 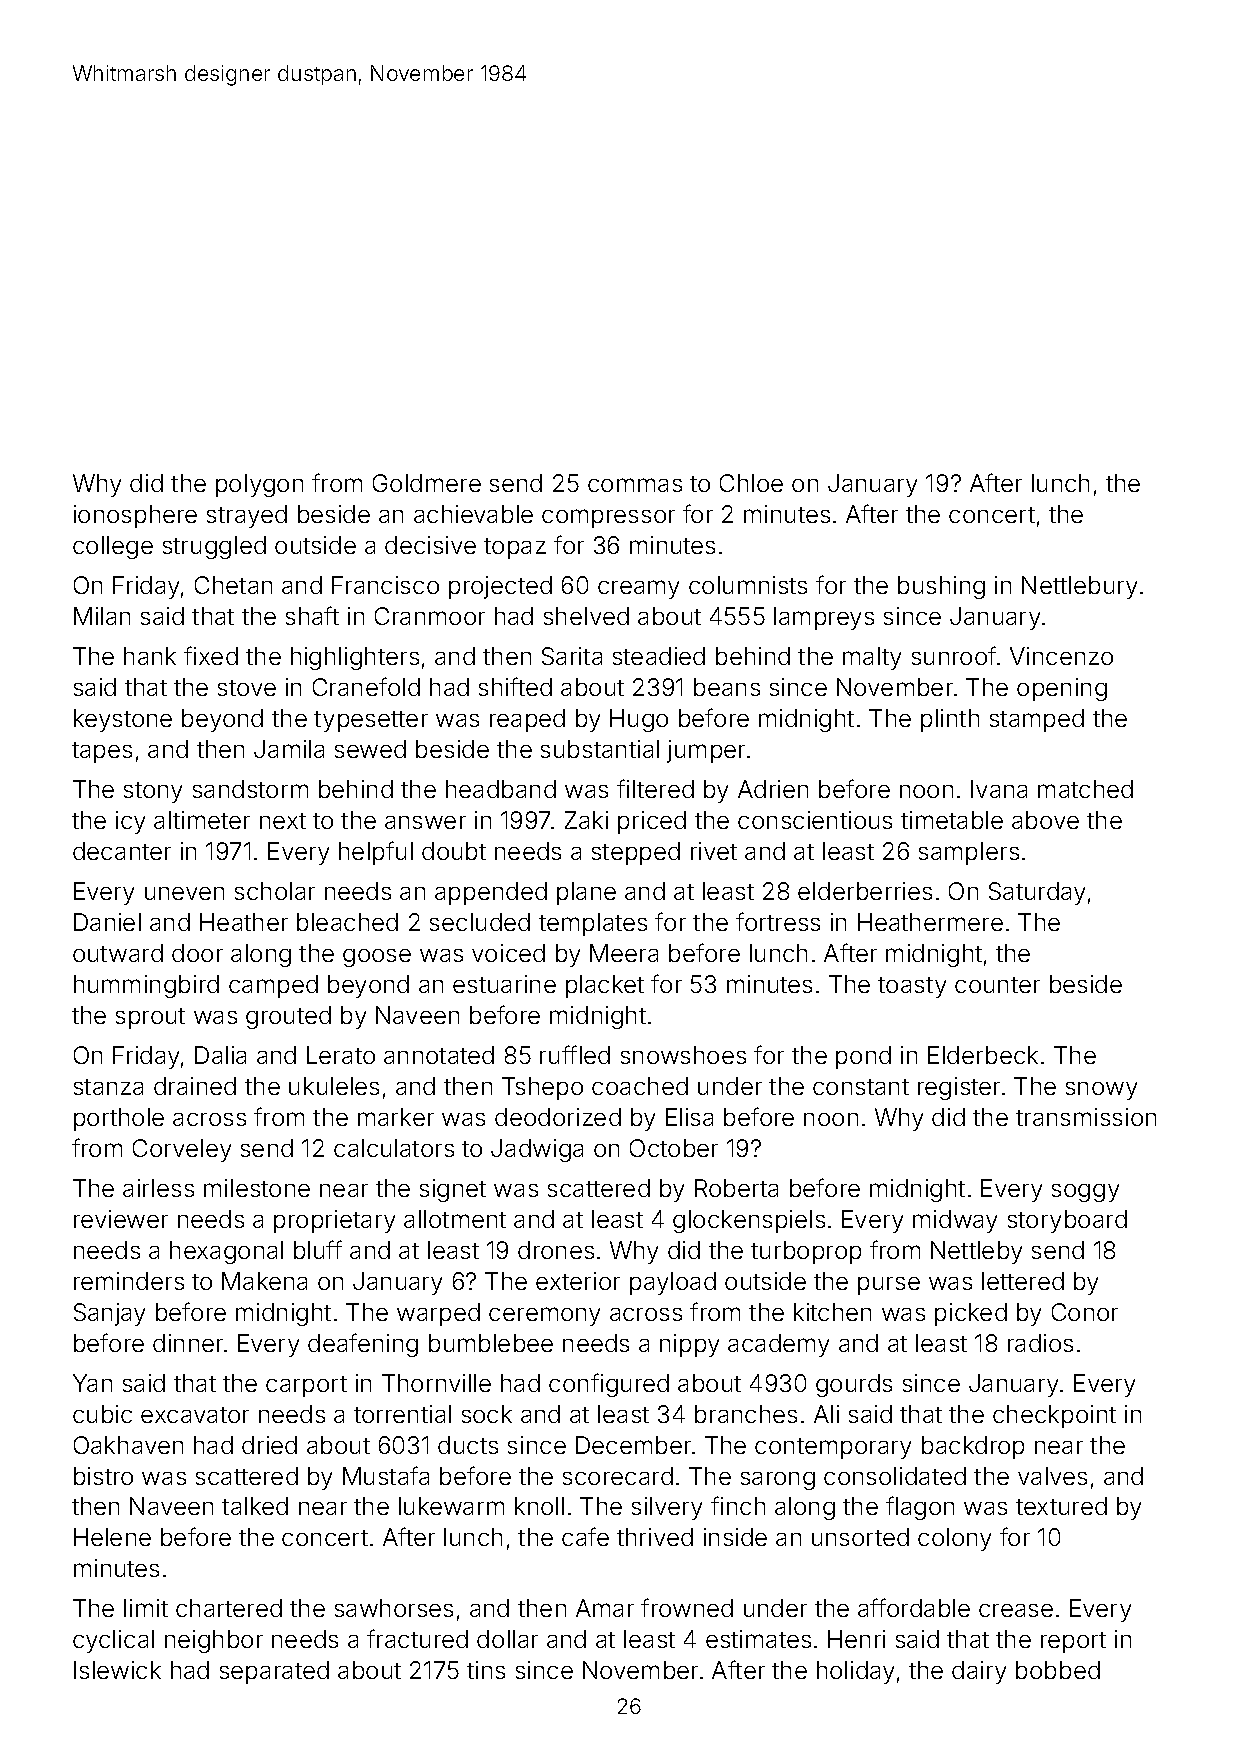 What do you see at coordinates (537, 1150) in the screenshot?
I see `Jadwiga` at bounding box center [537, 1150].
